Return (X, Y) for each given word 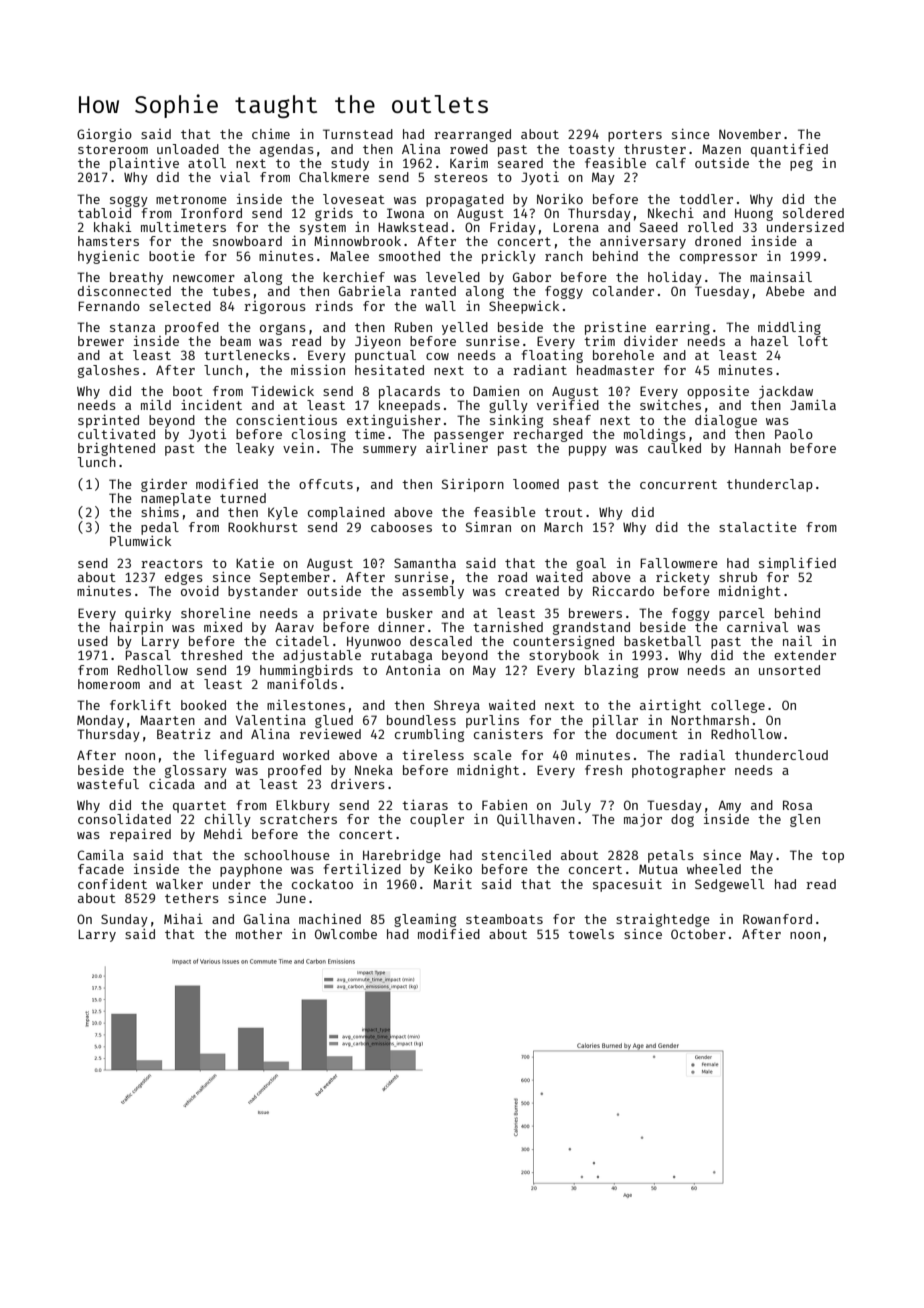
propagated (465, 200)
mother (259, 934)
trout (564, 512)
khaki (112, 227)
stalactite (758, 527)
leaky (255, 449)
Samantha (425, 563)
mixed (223, 627)
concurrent (678, 484)
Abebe (785, 291)
